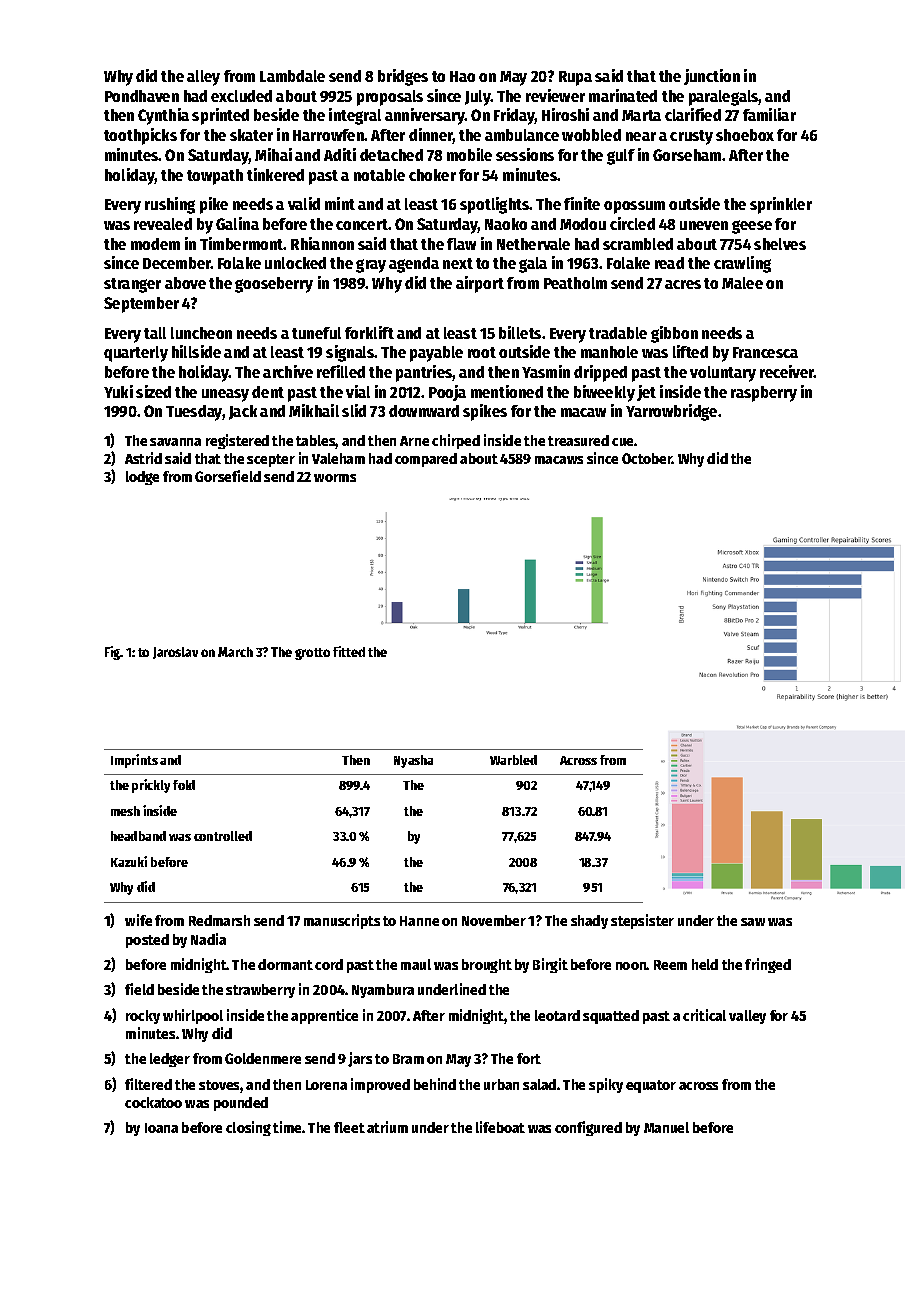  Describe the element at coordinates (666, 1127) in the image. I see `Manuel` at that location.
